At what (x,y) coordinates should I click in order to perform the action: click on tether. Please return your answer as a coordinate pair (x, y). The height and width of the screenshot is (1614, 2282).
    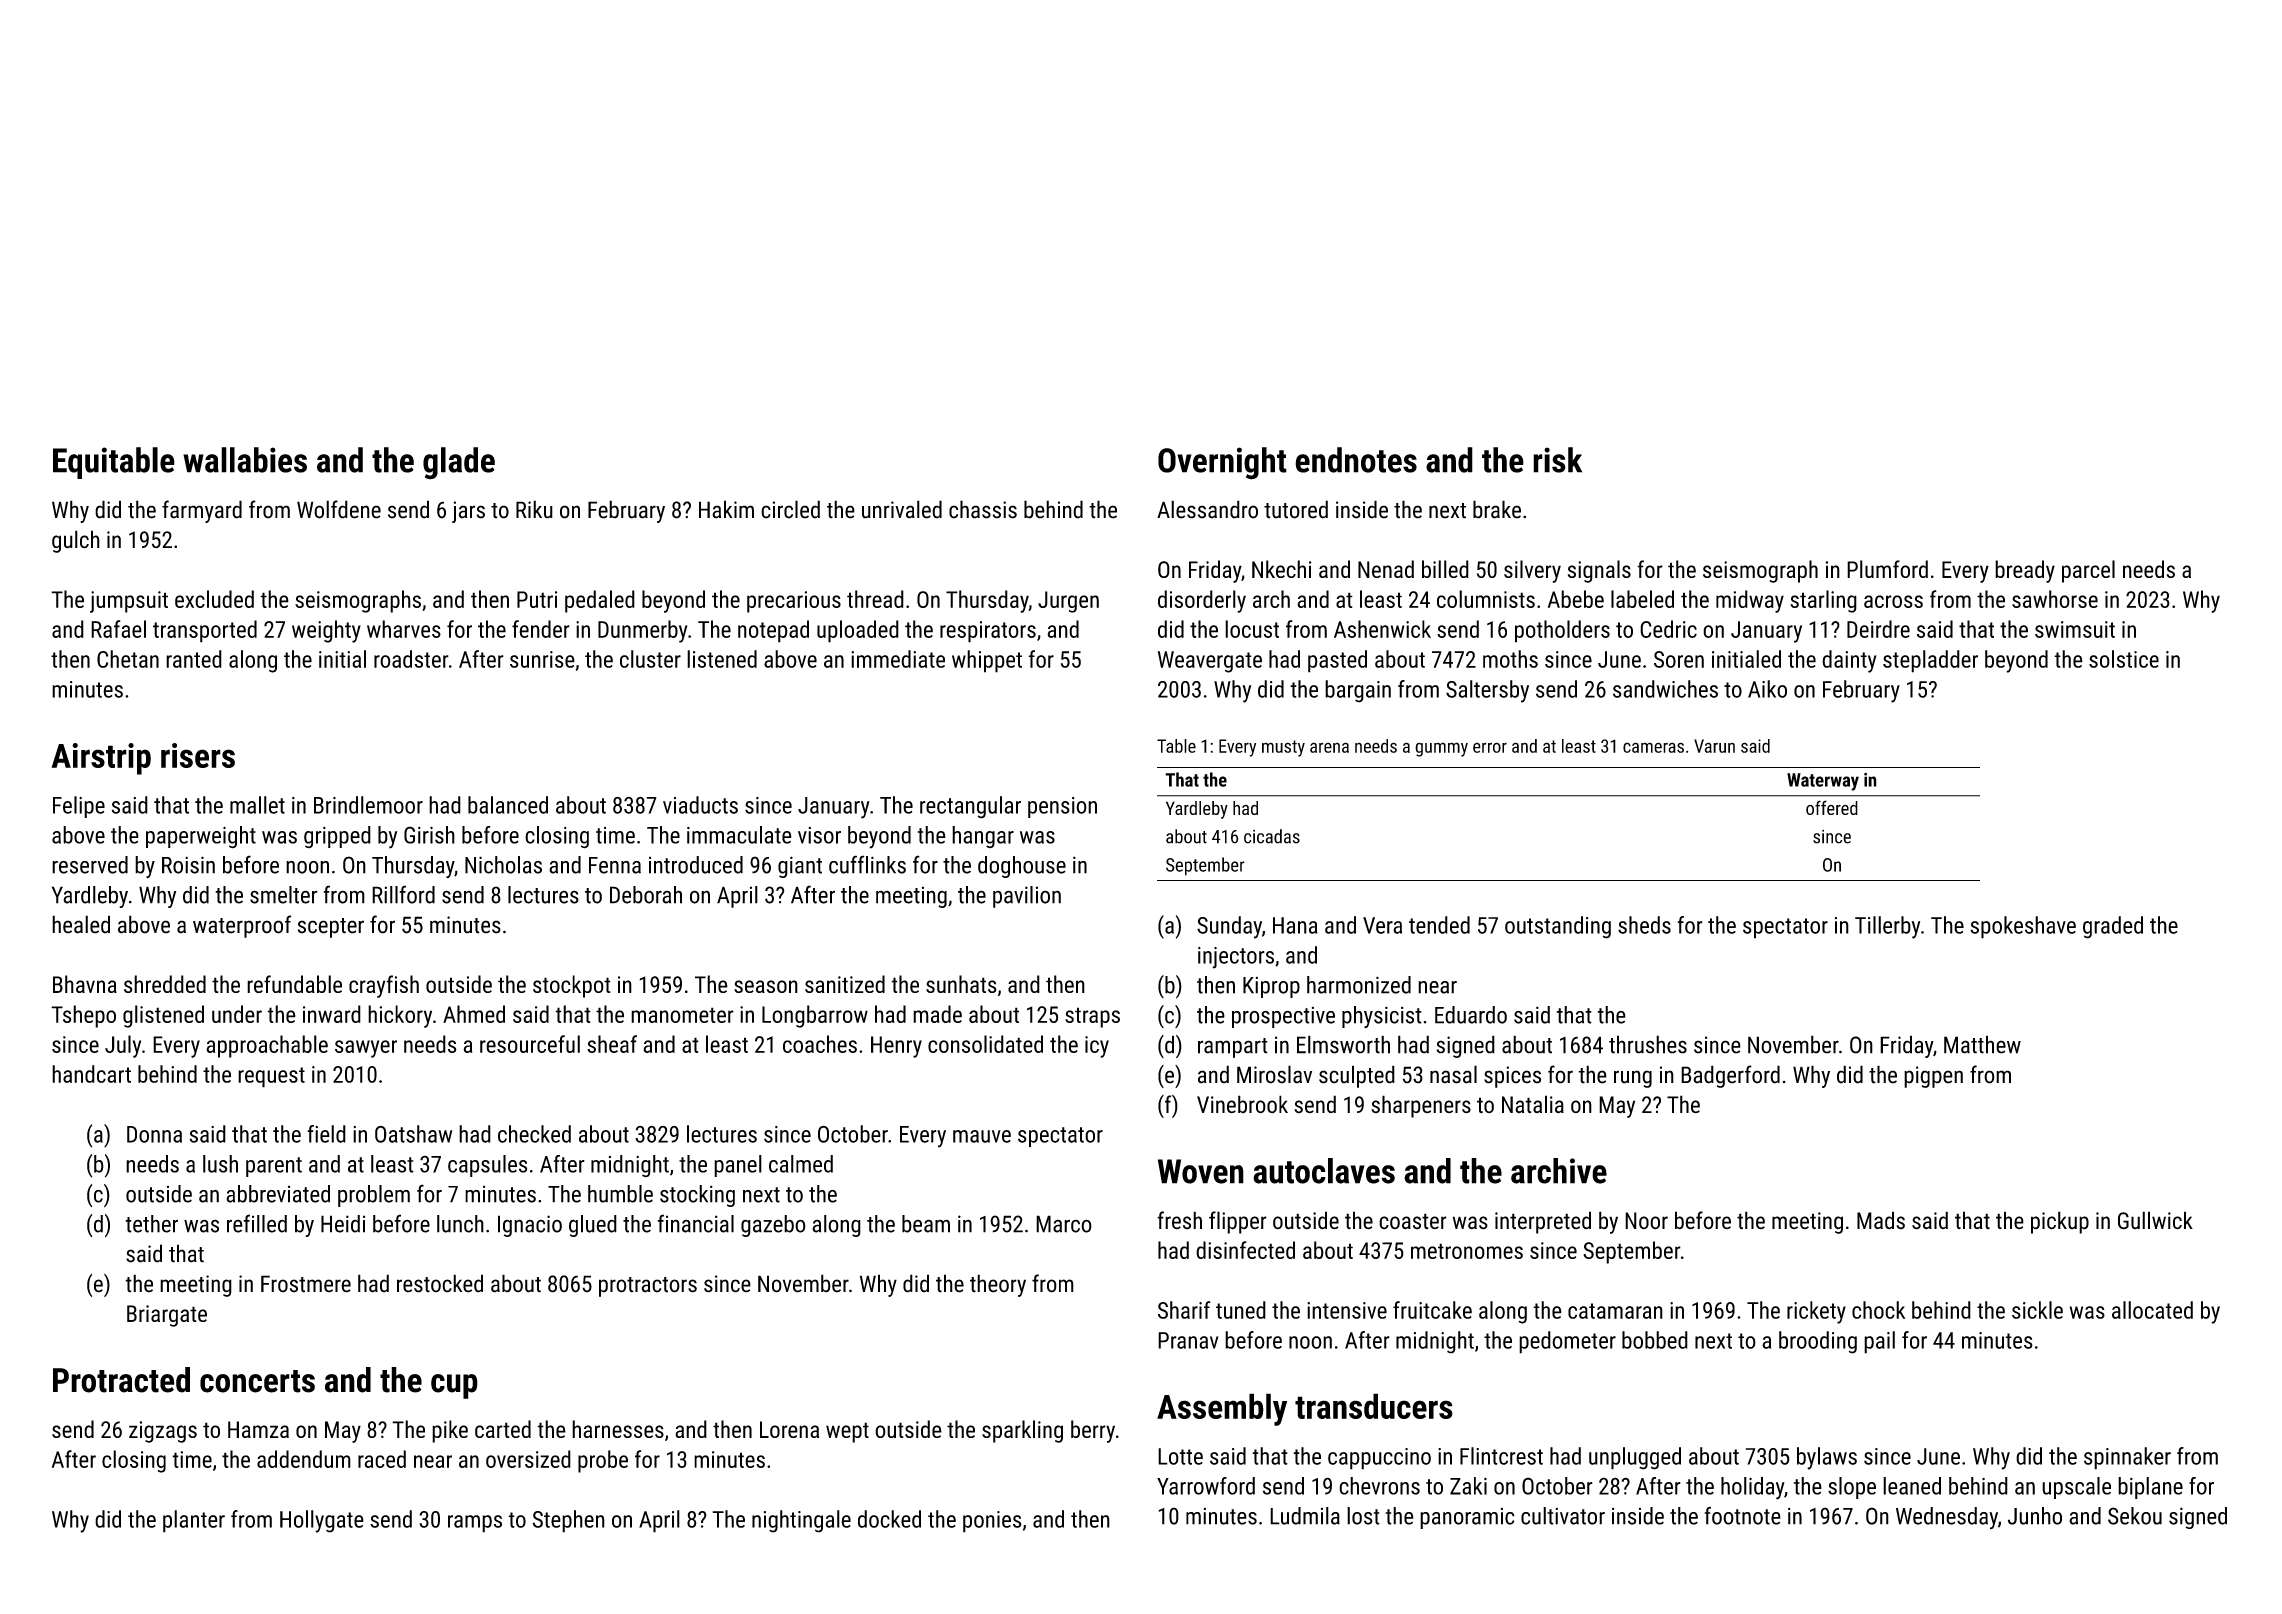
    Looking at the image, I should click on (151, 1224).
